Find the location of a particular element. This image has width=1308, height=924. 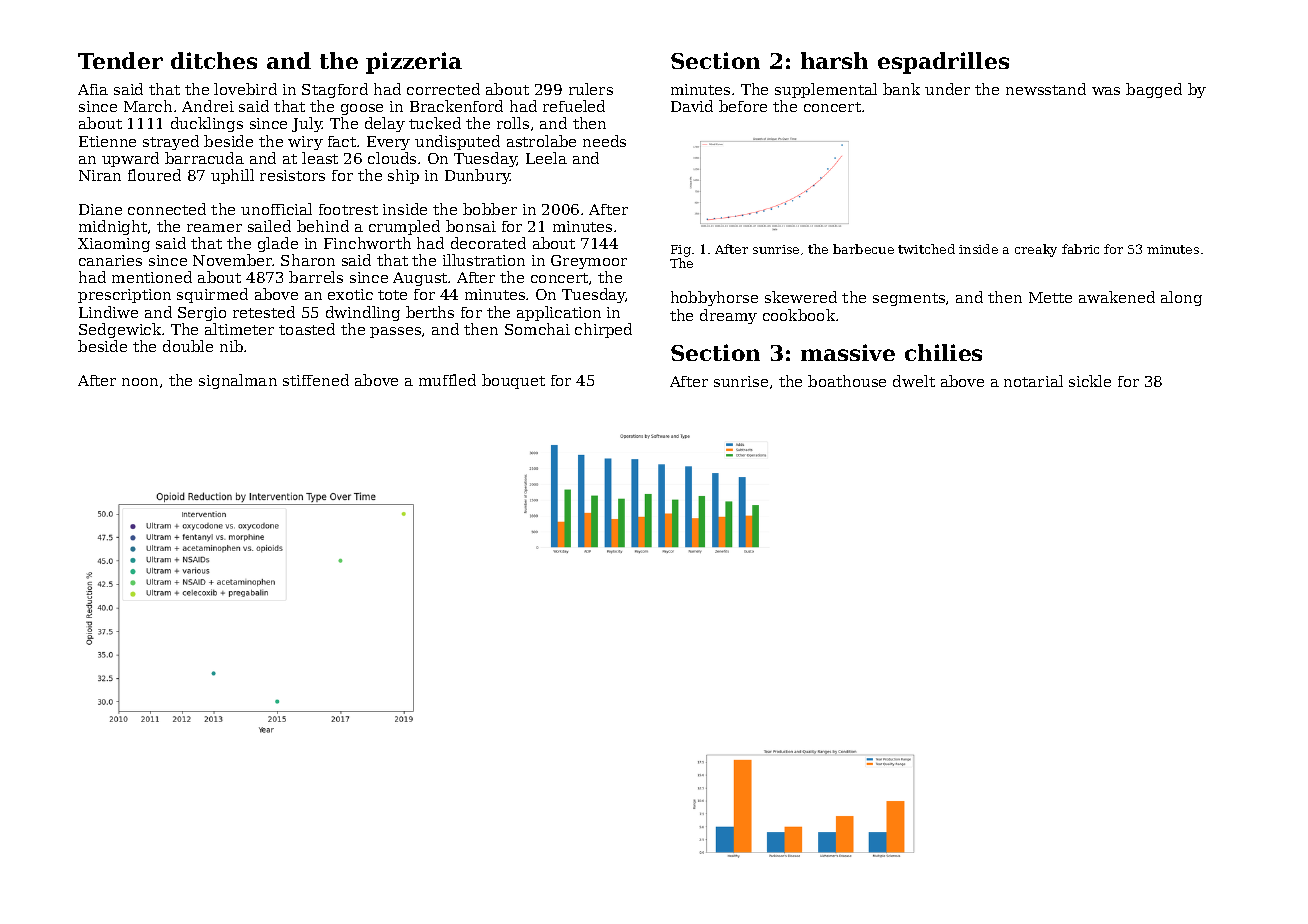

before is located at coordinates (743, 106).
